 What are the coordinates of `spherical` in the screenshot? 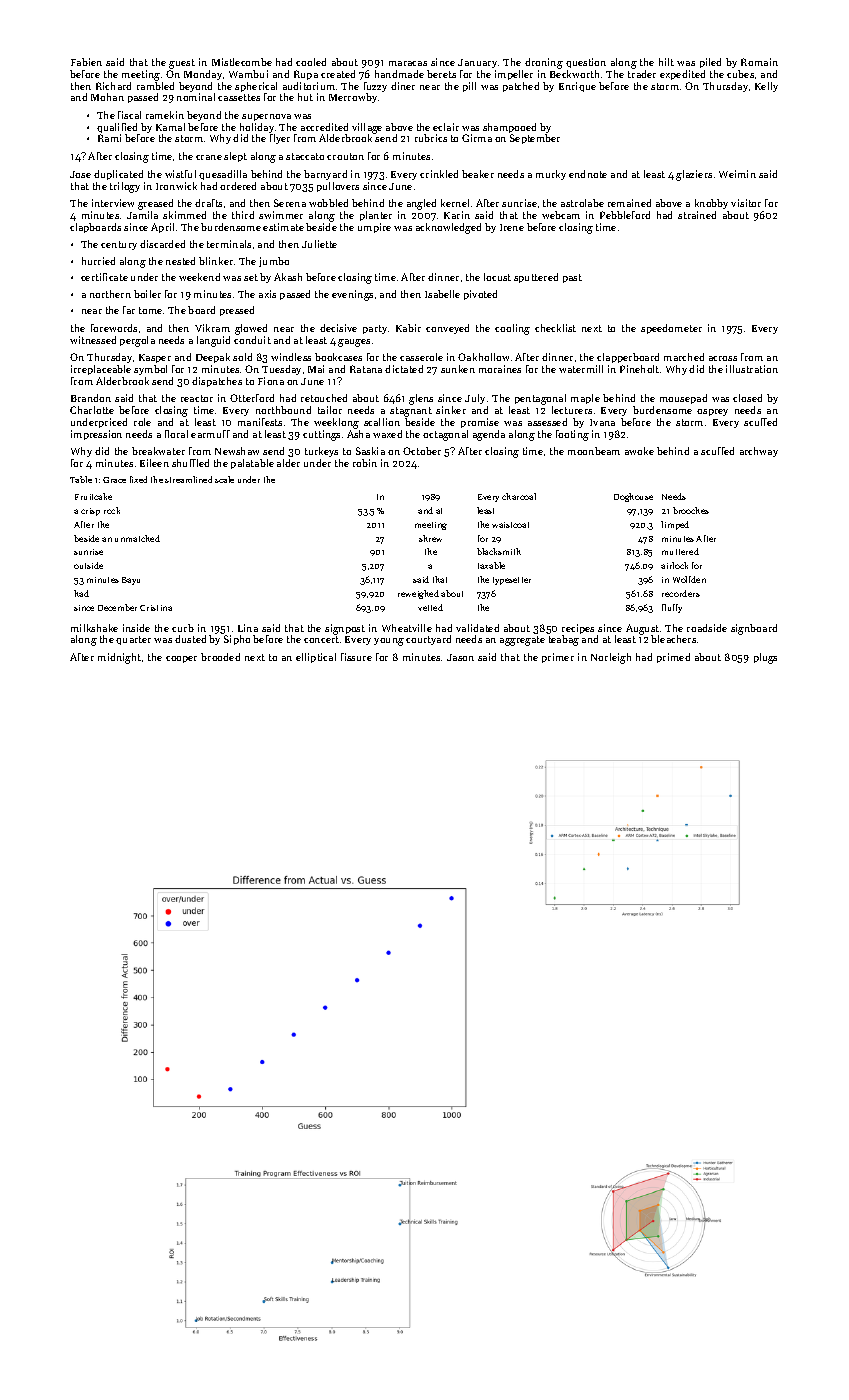 It's located at (256, 87).
